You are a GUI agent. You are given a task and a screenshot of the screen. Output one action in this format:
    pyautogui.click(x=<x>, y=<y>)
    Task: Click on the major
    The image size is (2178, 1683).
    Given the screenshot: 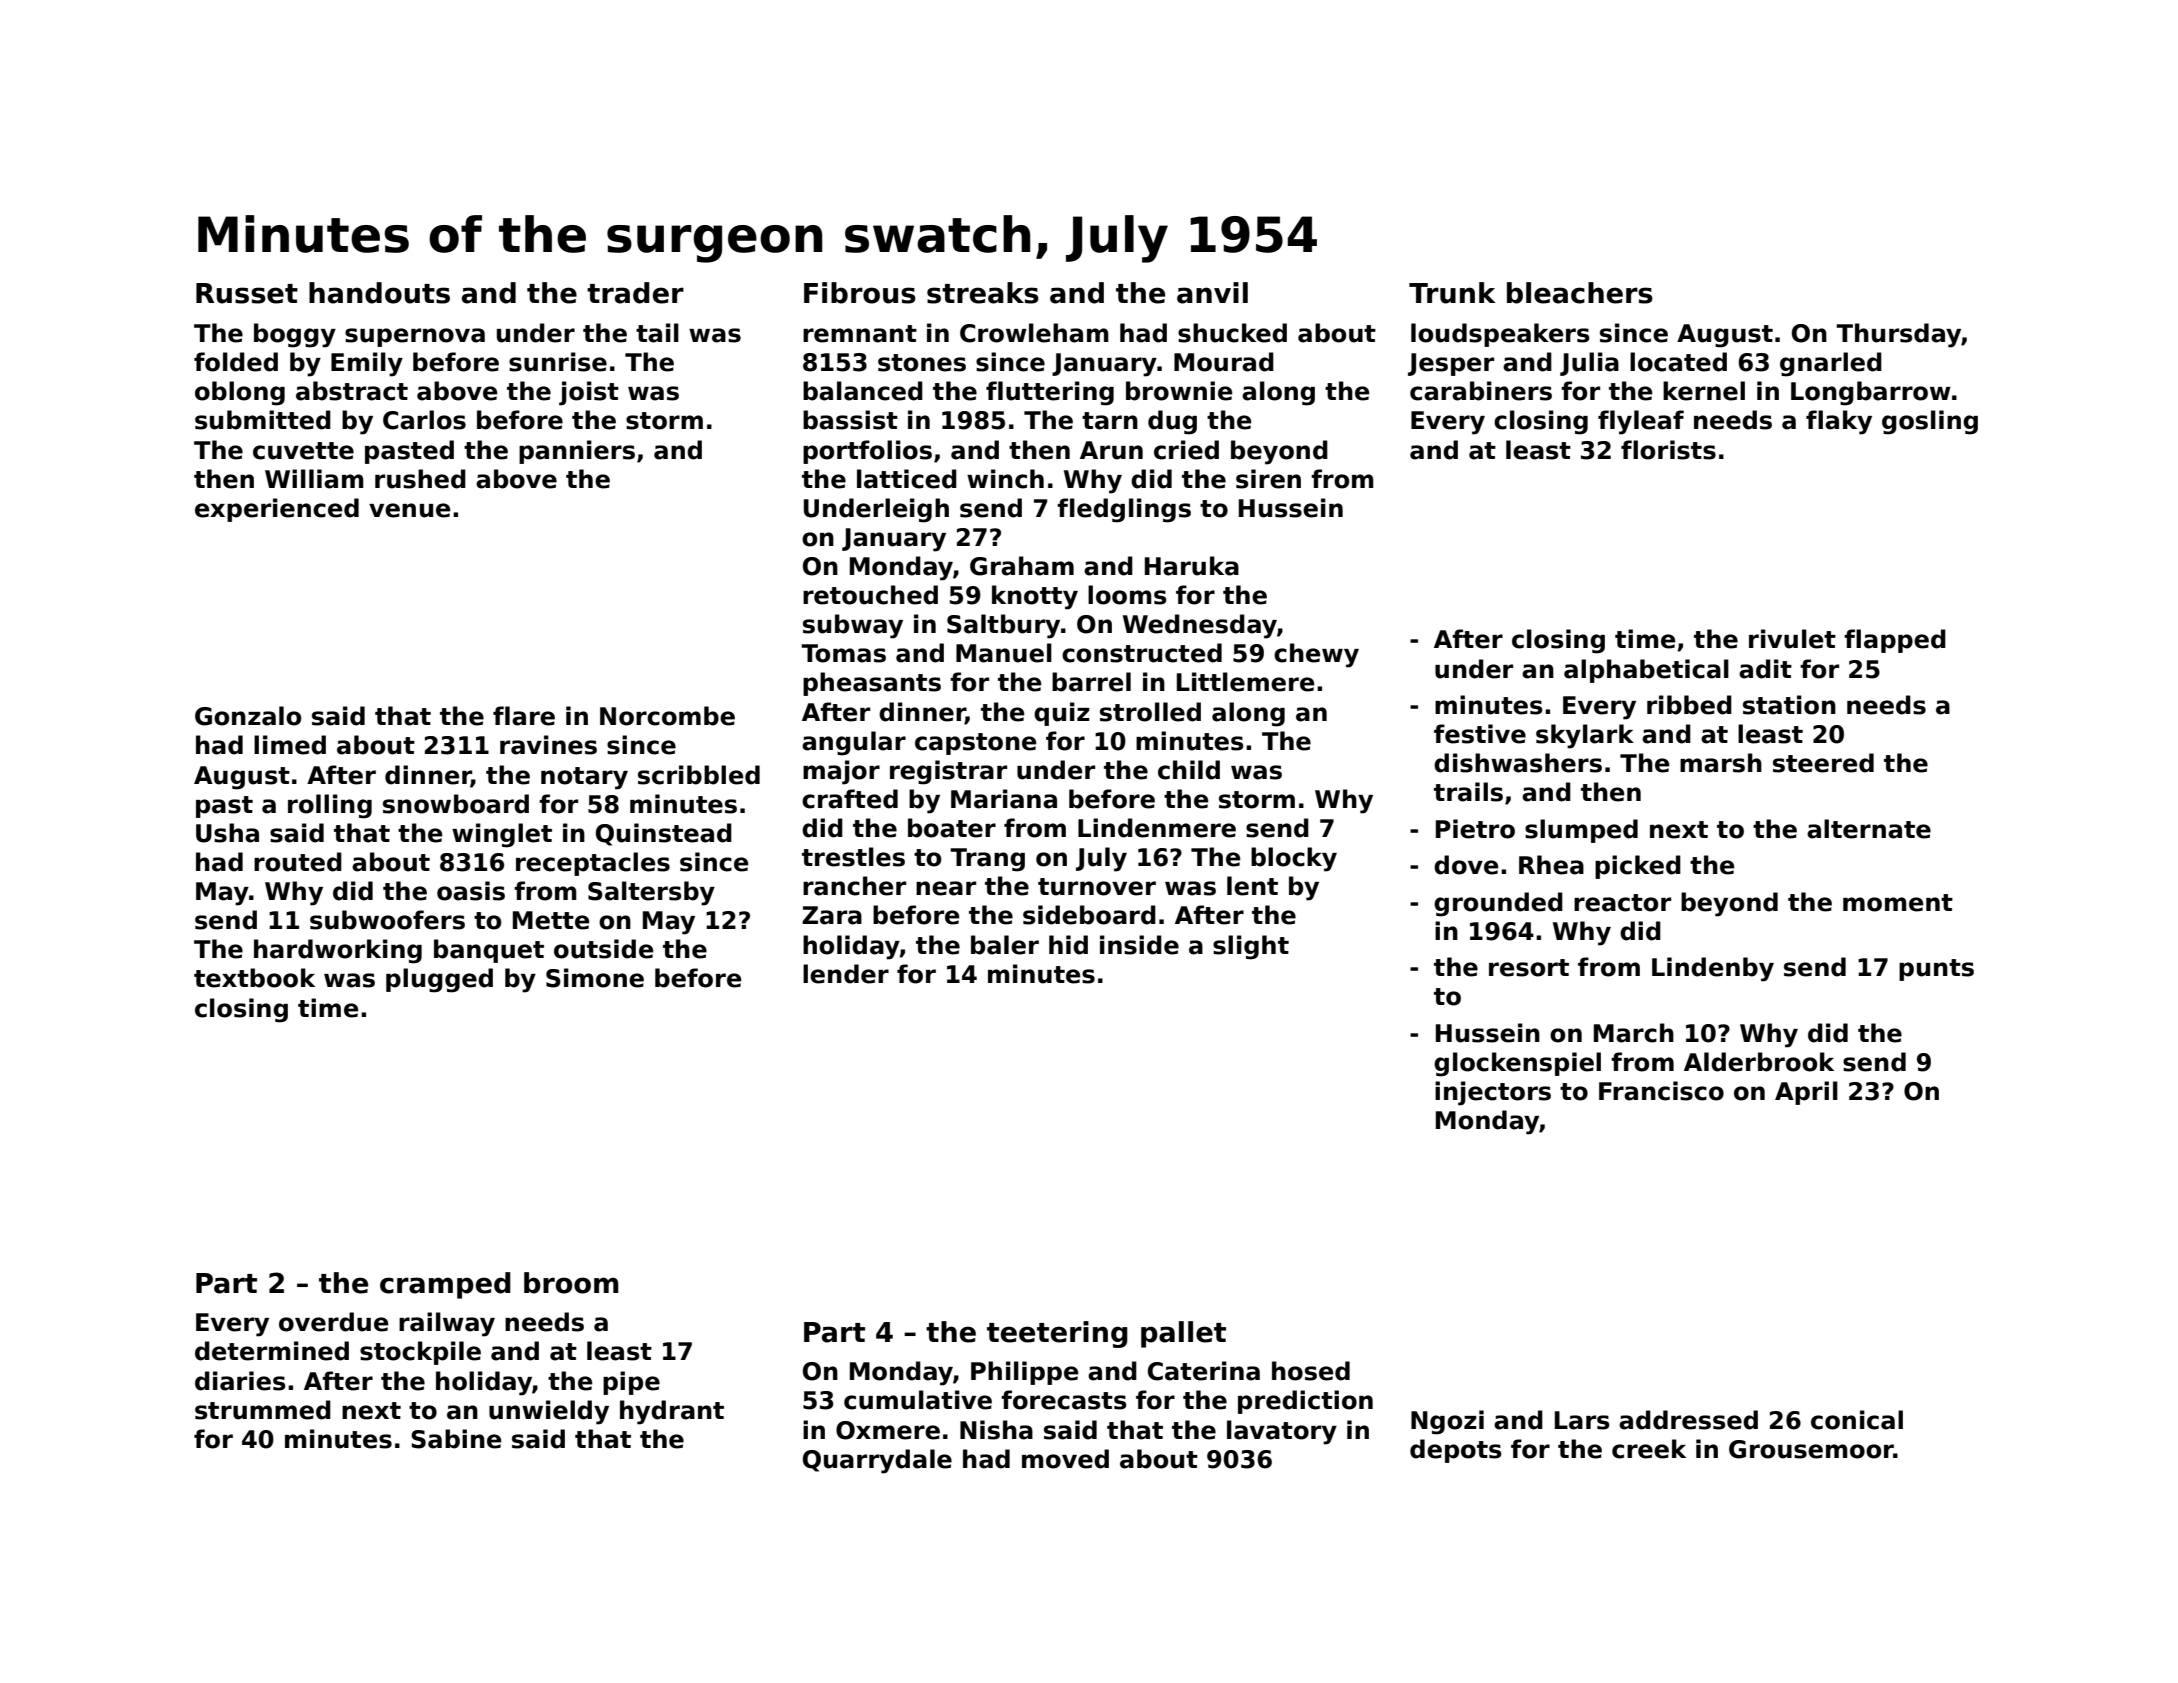 What is the action you would take?
    pyautogui.click(x=841, y=772)
